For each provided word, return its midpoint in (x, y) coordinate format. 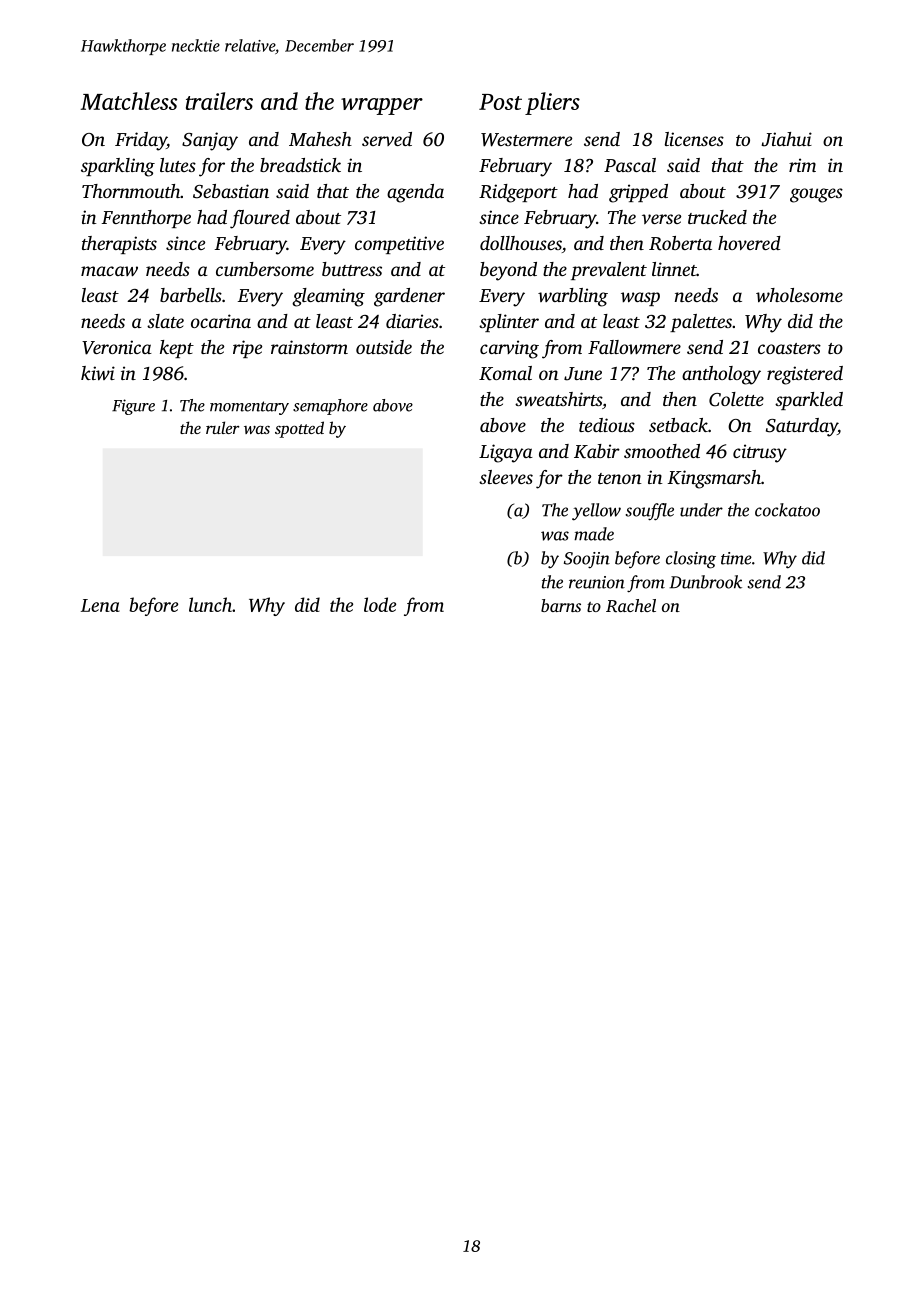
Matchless (129, 101)
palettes (701, 323)
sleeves (506, 477)
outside (384, 347)
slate (165, 321)
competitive (399, 245)
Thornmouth (131, 191)
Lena (100, 605)
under (701, 510)
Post (500, 102)
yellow (596, 512)
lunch (210, 604)
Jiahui (786, 139)
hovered (749, 243)
